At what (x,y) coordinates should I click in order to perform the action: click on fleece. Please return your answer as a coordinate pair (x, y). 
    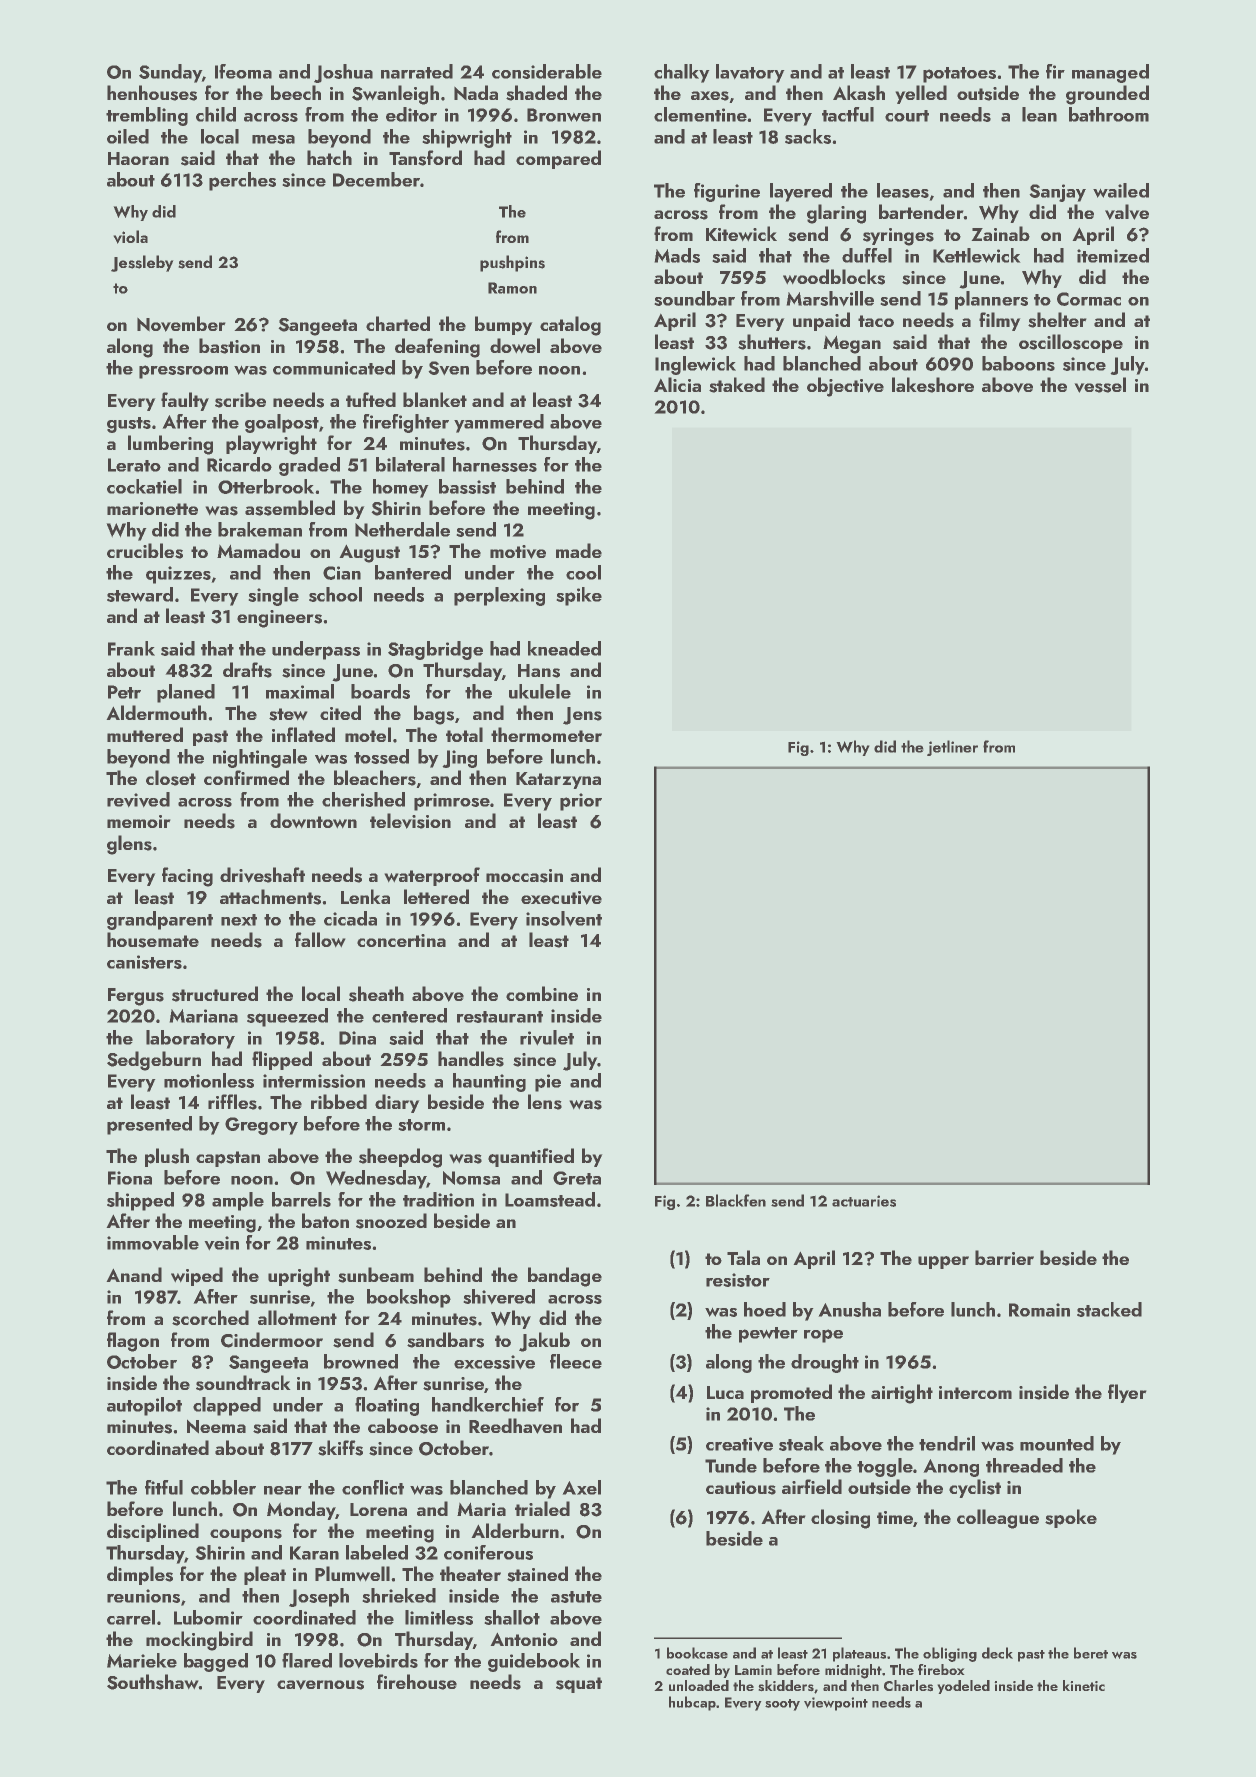
    Looking at the image, I should click on (576, 1361).
